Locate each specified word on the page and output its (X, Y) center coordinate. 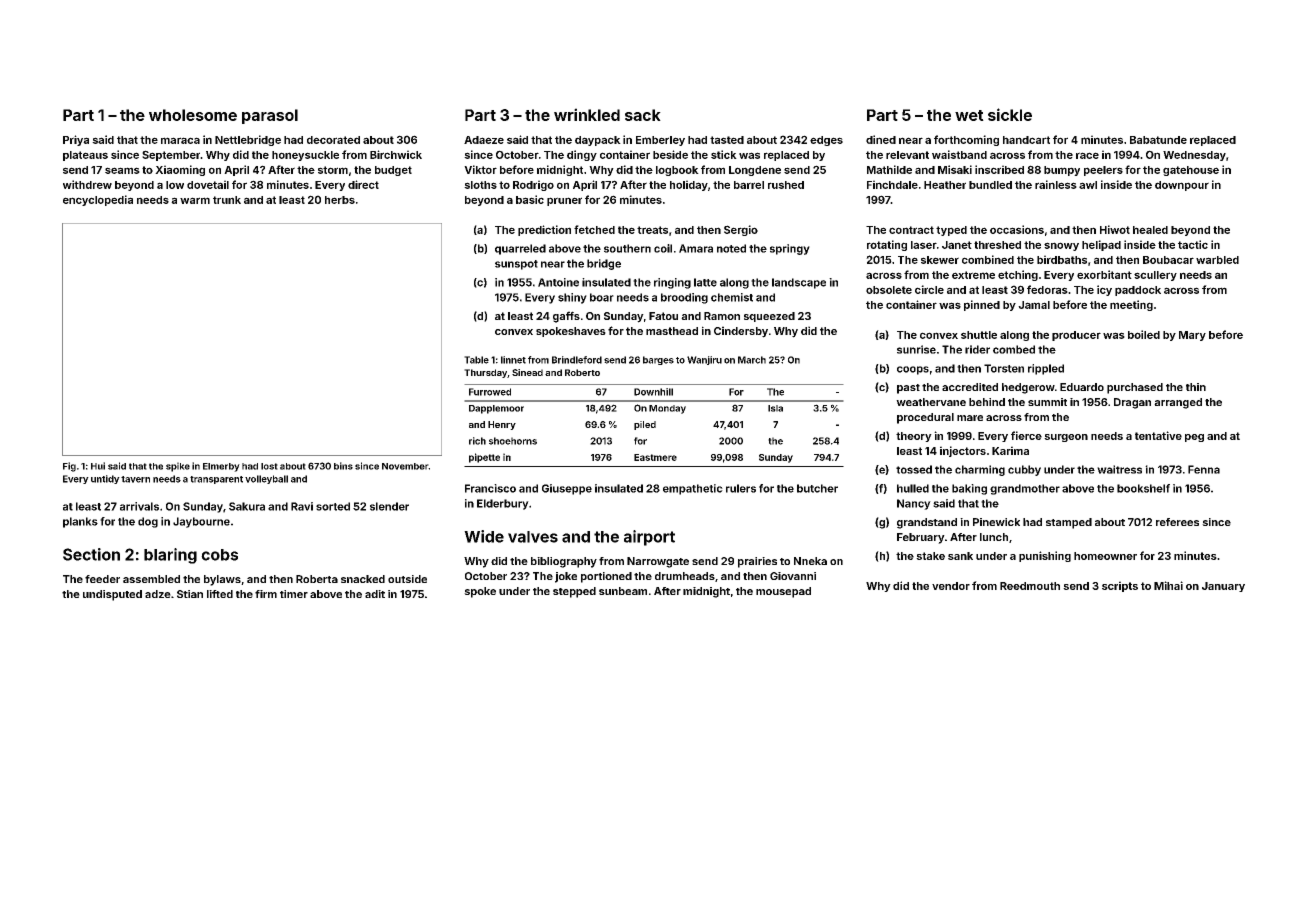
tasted (727, 140)
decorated (333, 140)
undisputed (112, 595)
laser (924, 245)
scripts (1120, 586)
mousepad (783, 592)
